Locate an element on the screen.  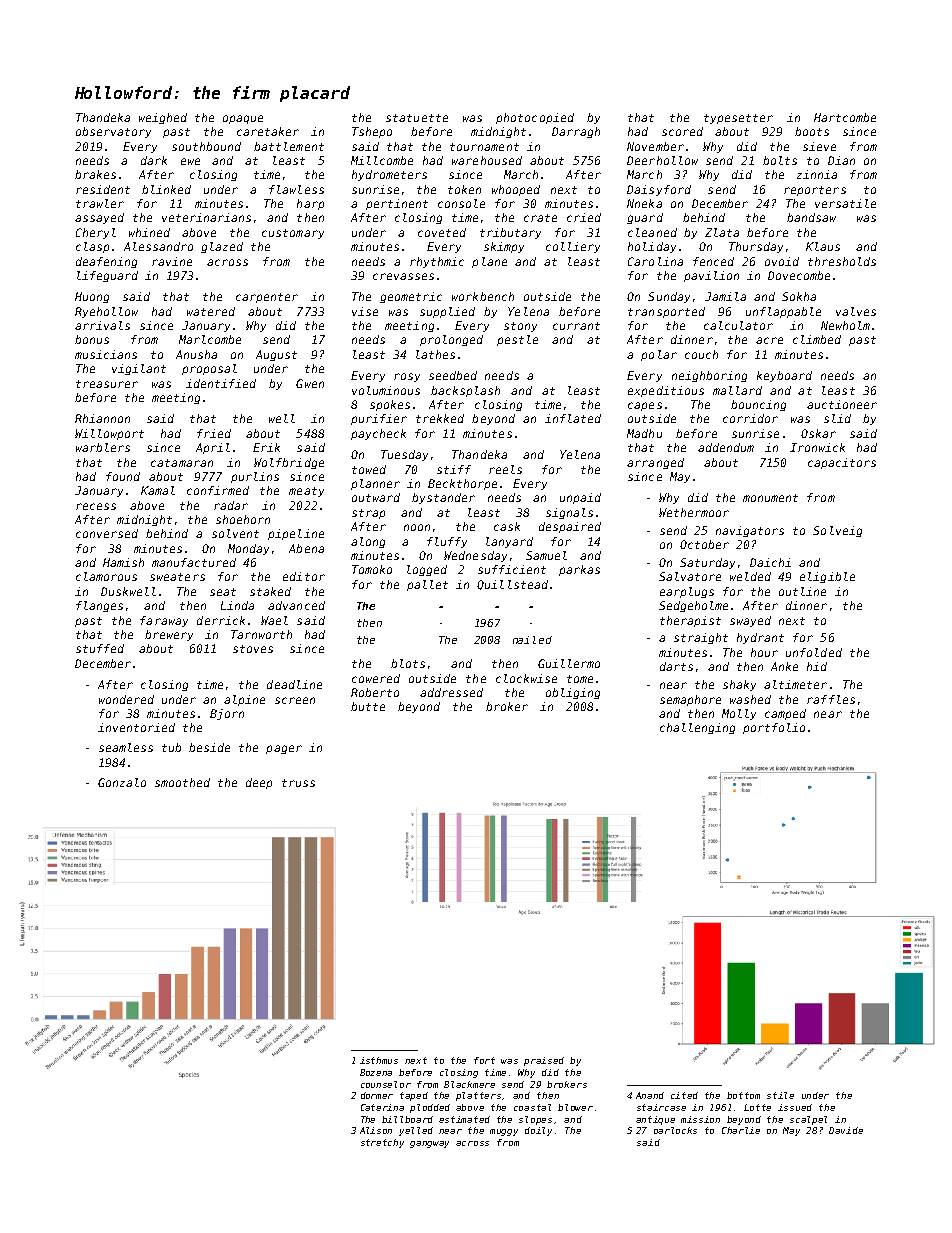
Davide is located at coordinates (846, 1130).
